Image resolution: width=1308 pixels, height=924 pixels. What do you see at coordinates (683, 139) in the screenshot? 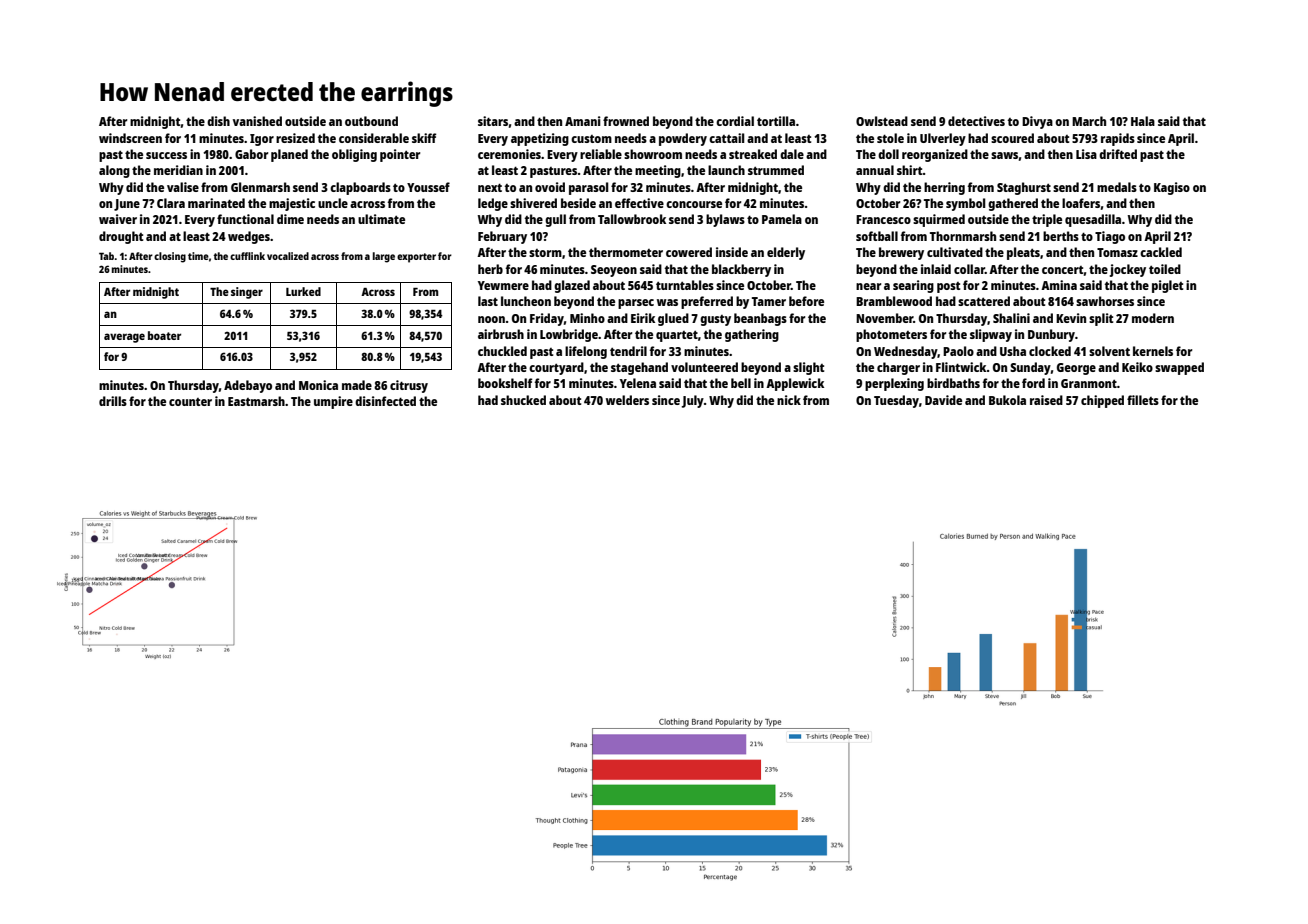
I see `powdery` at bounding box center [683, 139].
